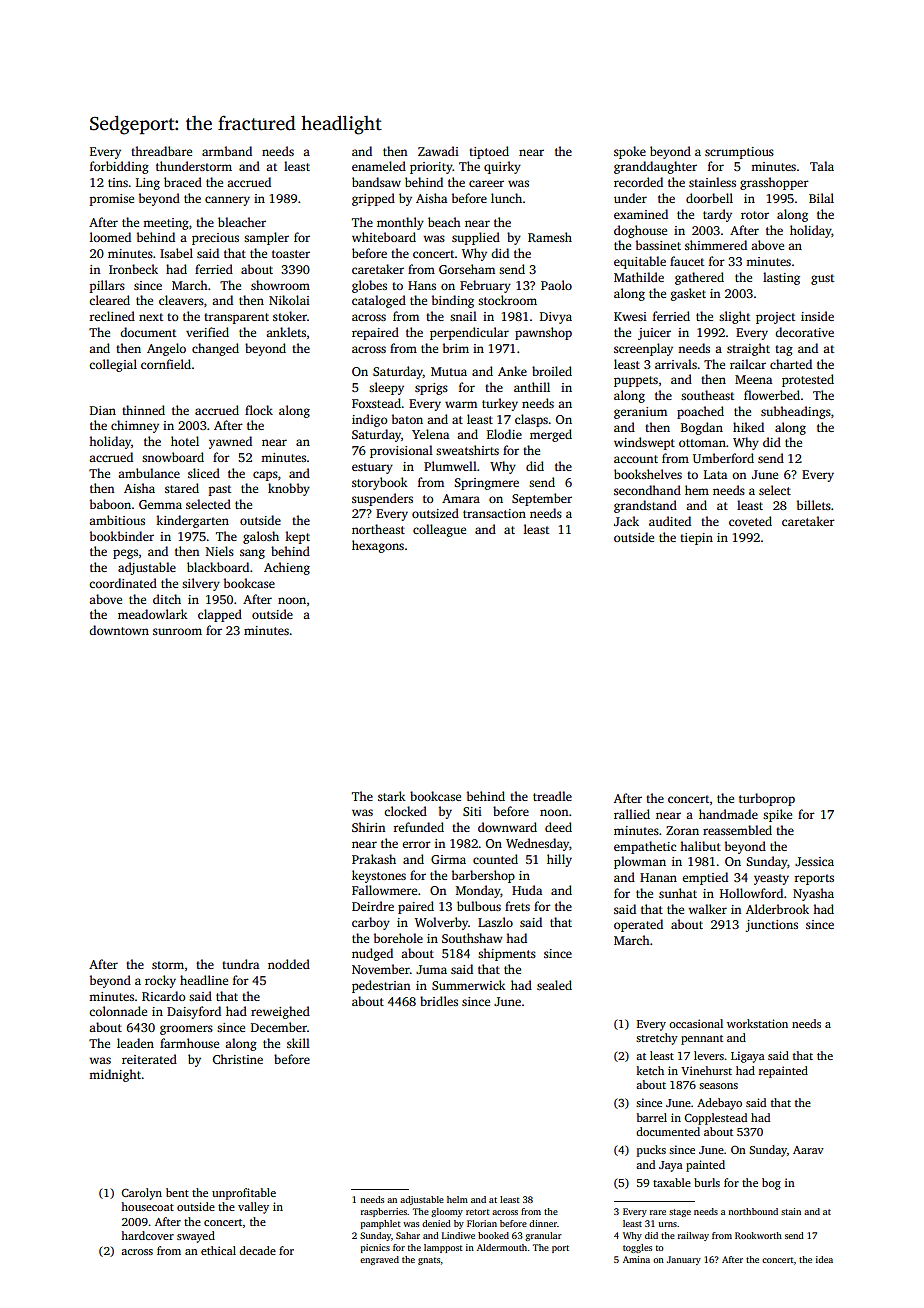 This document has height=1308, width=924. What do you see at coordinates (227, 201) in the document?
I see `cannery` at bounding box center [227, 201].
